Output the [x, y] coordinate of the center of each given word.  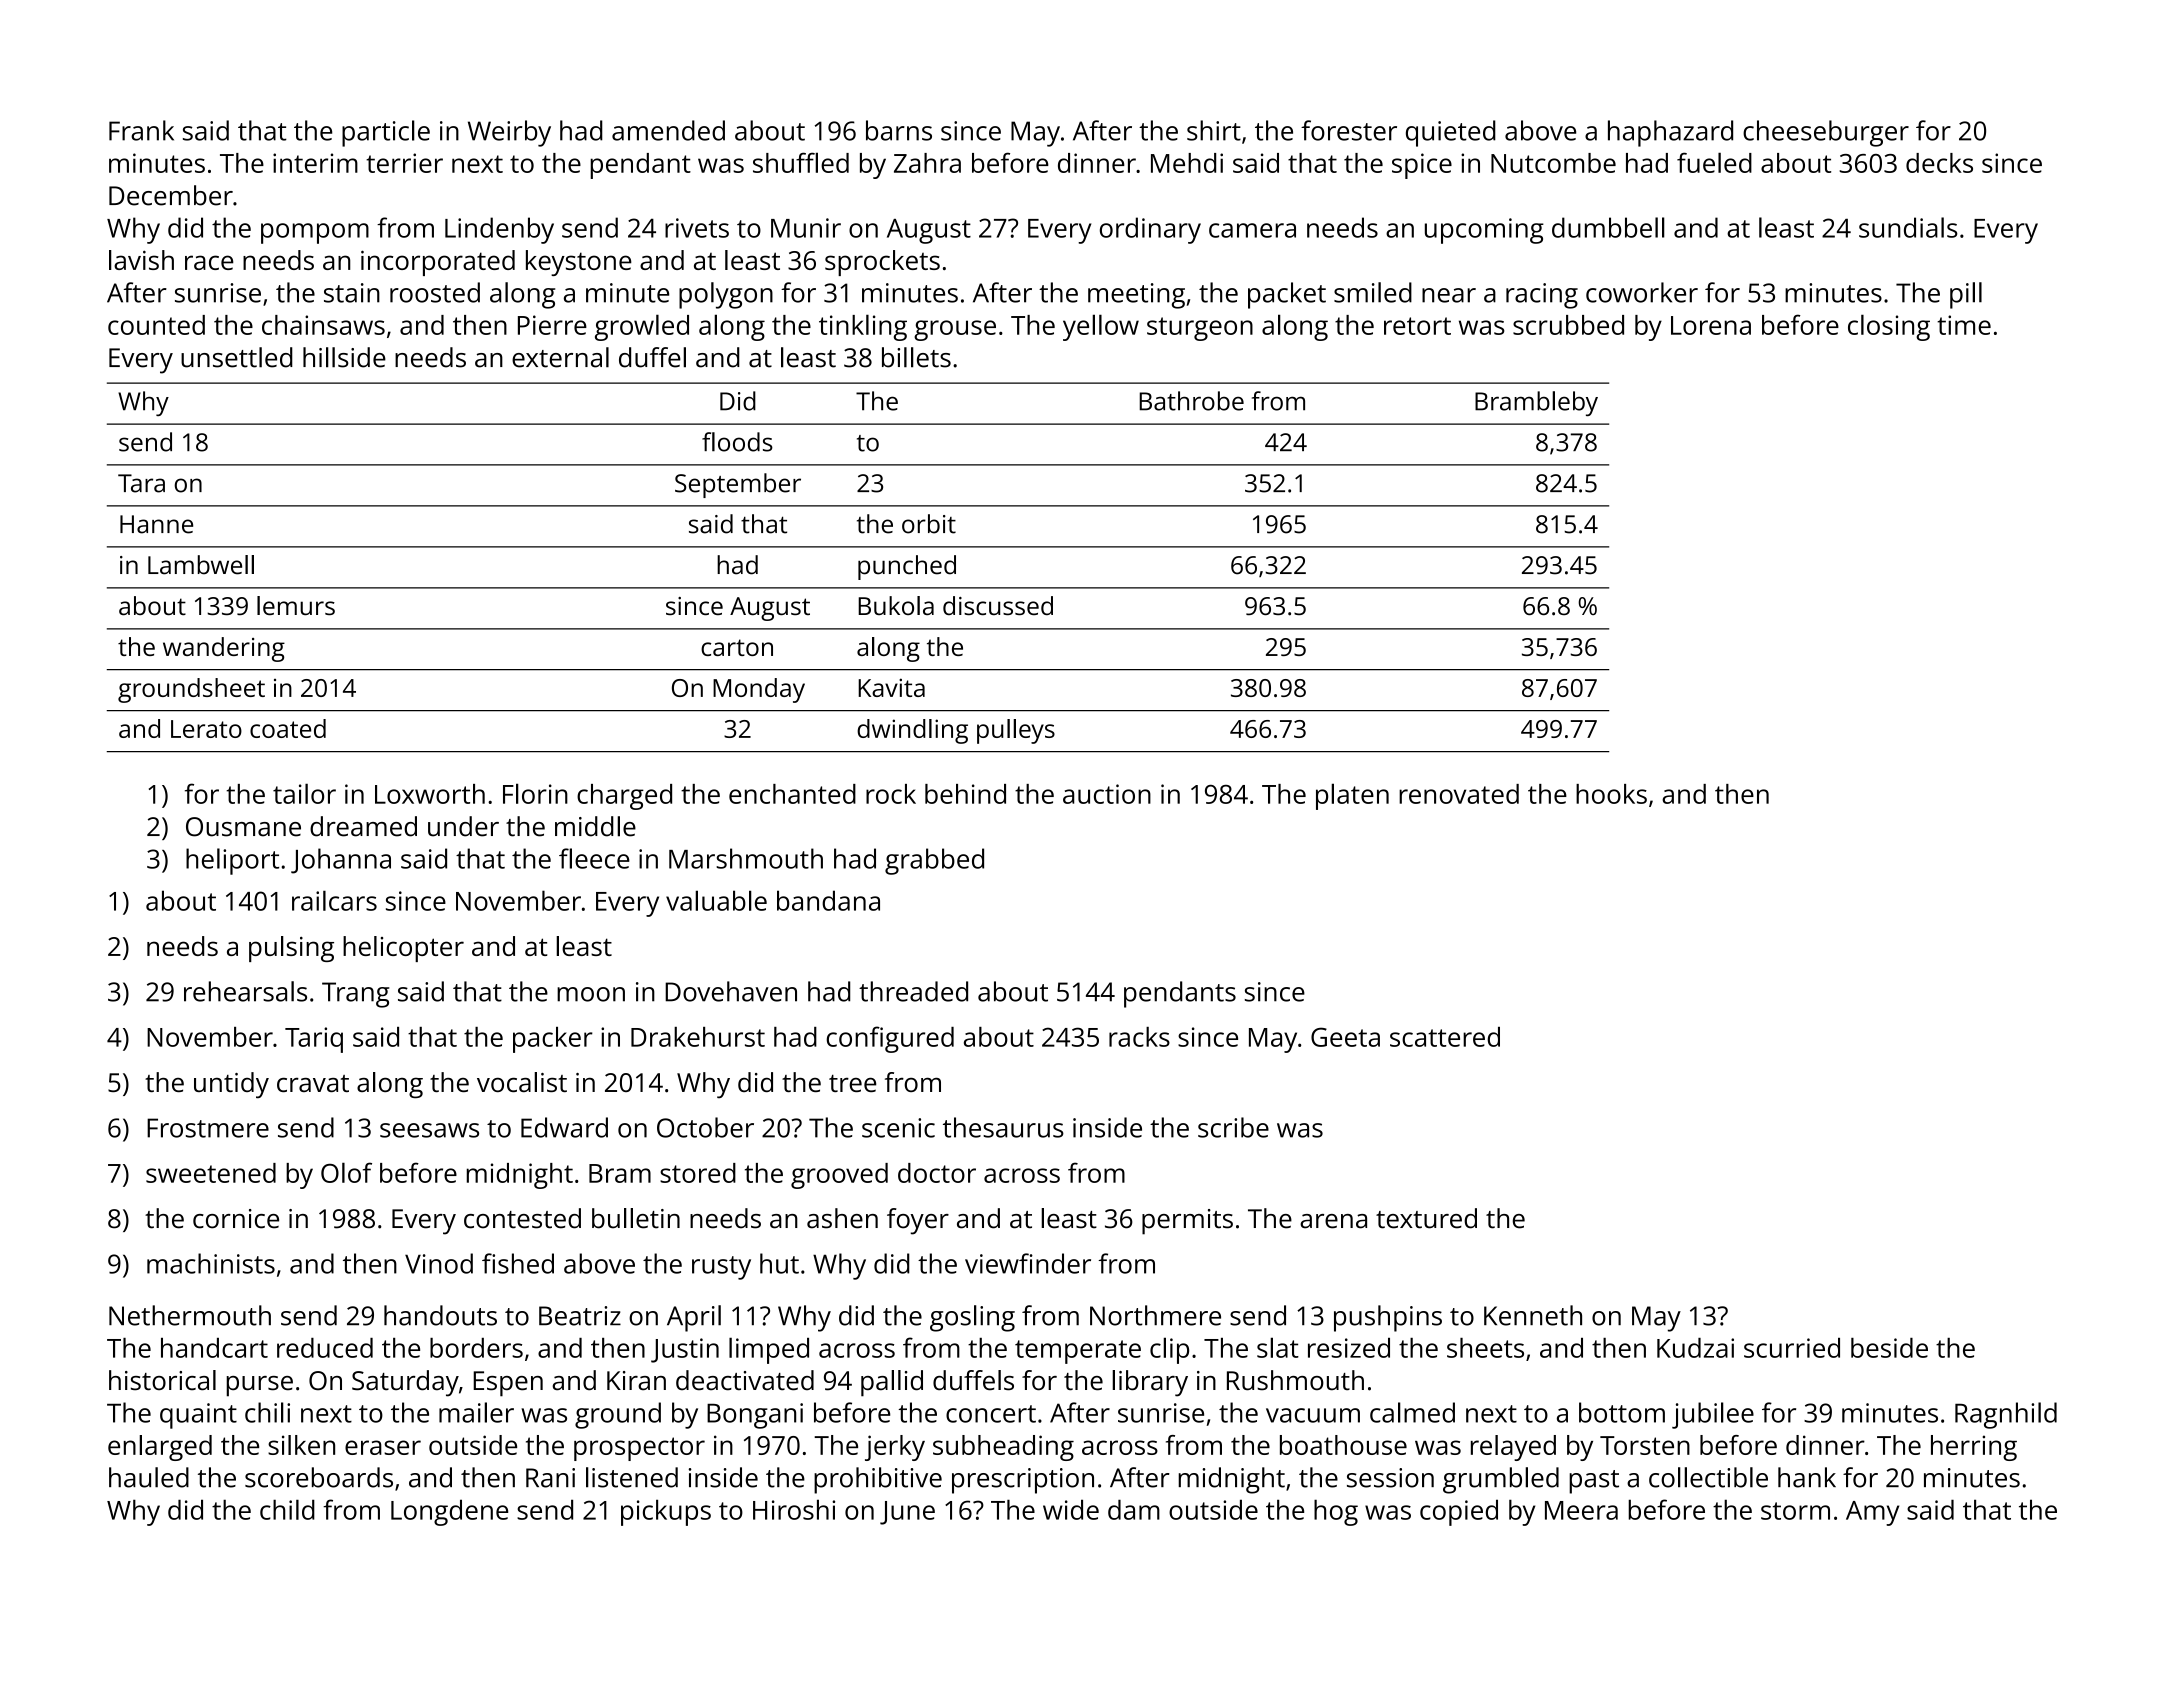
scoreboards [319, 1477]
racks [1139, 1037]
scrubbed [1568, 325]
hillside [344, 357]
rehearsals [245, 991]
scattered [1445, 1037]
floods [737, 442]
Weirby [509, 133]
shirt [1214, 130]
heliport [232, 861]
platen [1352, 796]
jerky [895, 1448]
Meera [1581, 1510]
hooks [1611, 794]
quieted [1451, 133]
